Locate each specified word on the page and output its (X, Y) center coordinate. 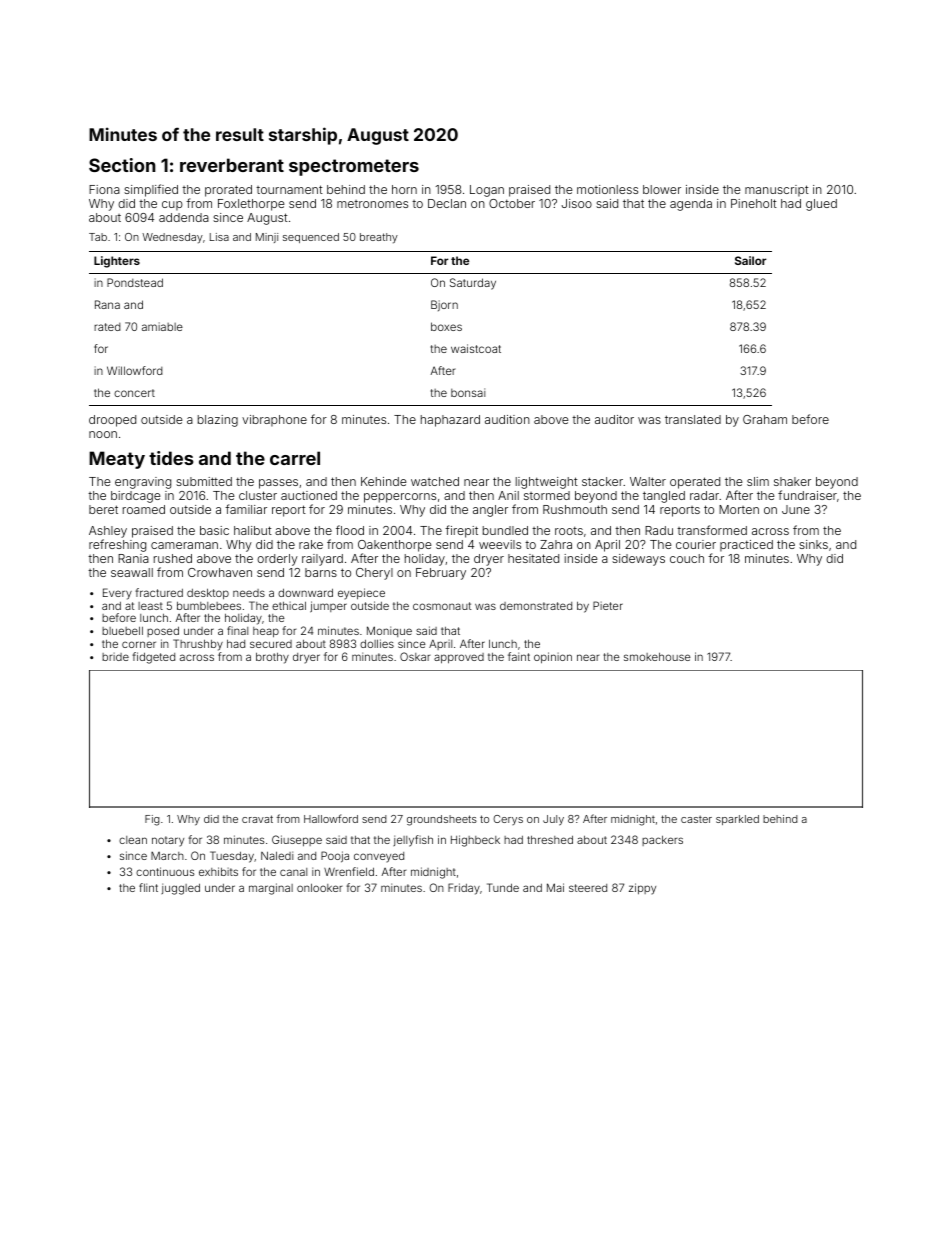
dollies (377, 643)
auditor (614, 419)
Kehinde (384, 481)
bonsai (468, 392)
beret (103, 509)
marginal (271, 889)
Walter (648, 481)
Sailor (751, 260)
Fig (152, 820)
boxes (446, 326)
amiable (162, 326)
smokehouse (657, 656)
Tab (98, 237)
